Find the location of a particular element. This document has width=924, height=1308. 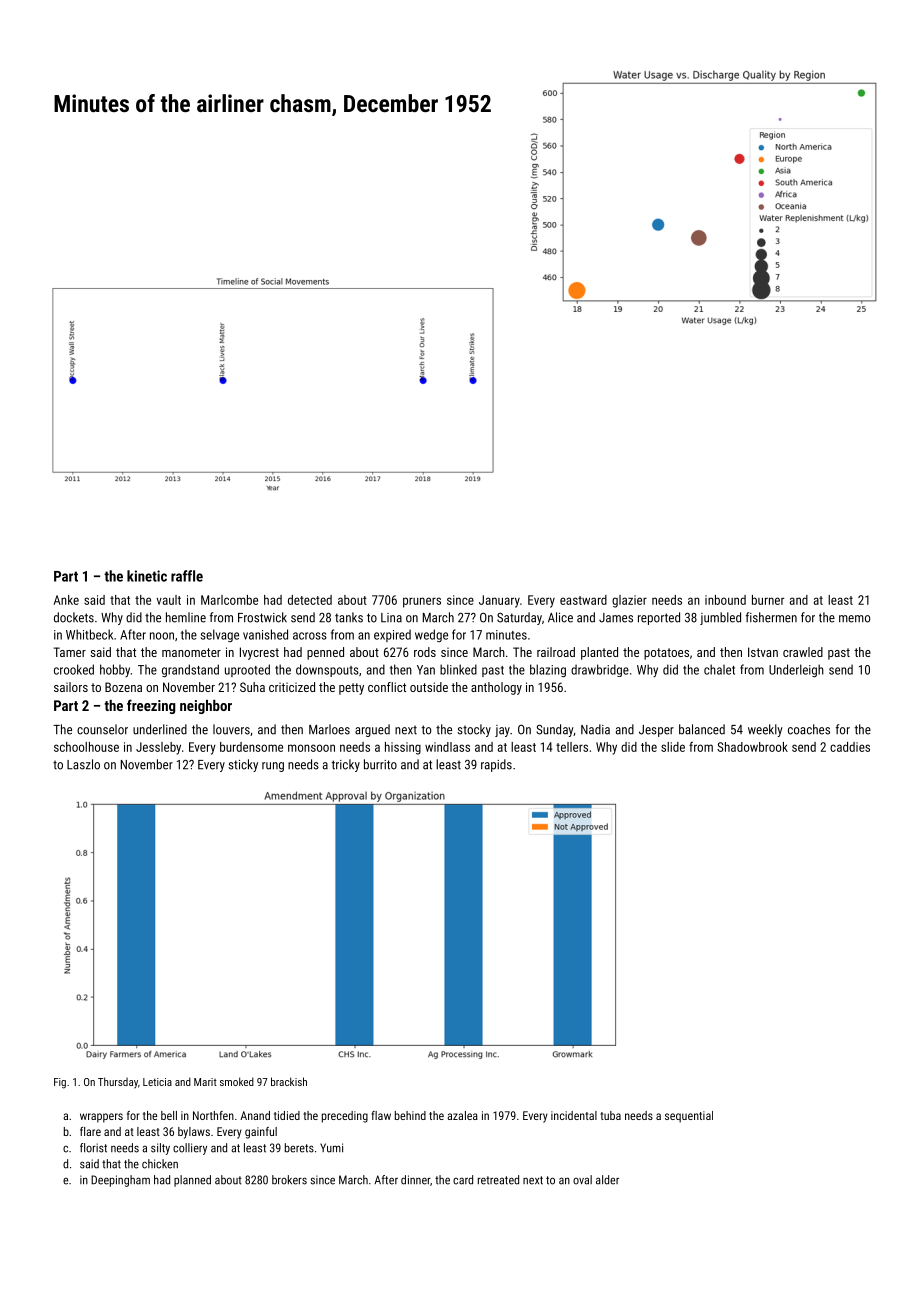

incidental is located at coordinates (574, 1115).
